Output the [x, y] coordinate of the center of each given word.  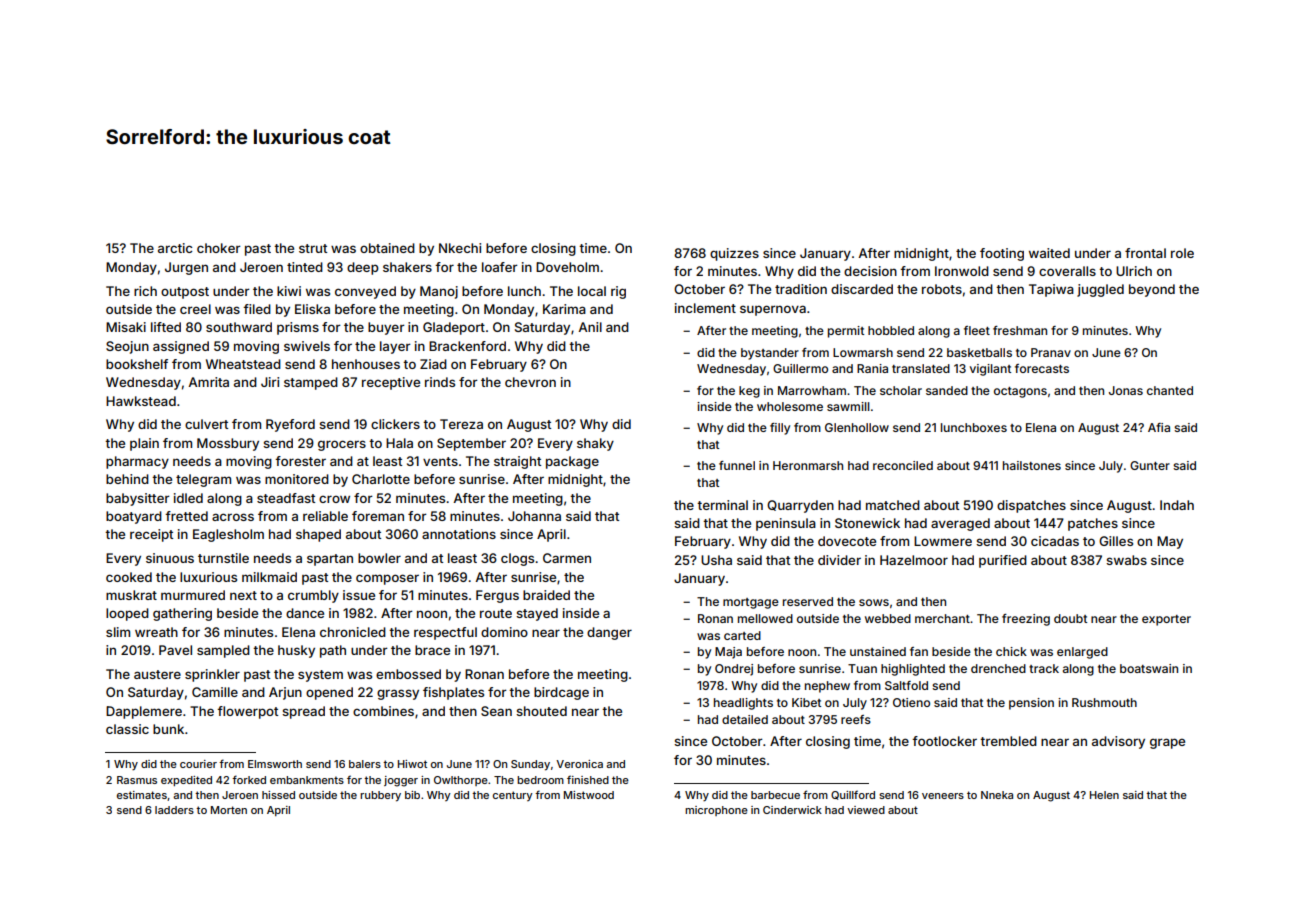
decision [870, 271]
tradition [801, 289]
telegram [203, 480]
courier [198, 764]
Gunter [1150, 465]
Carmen [567, 558]
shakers [407, 267]
